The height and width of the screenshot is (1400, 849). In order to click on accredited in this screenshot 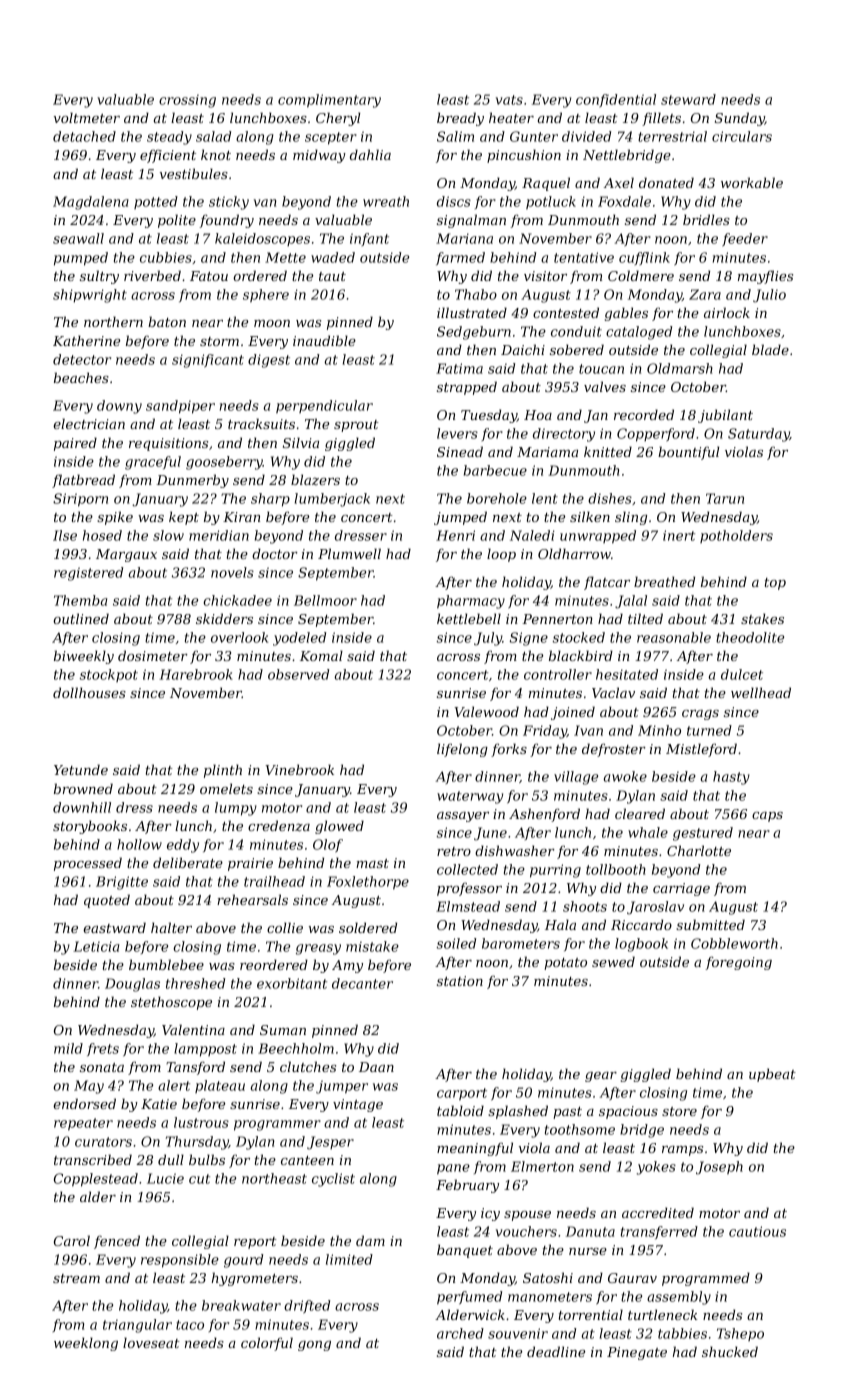, I will do `click(658, 1212)`.
